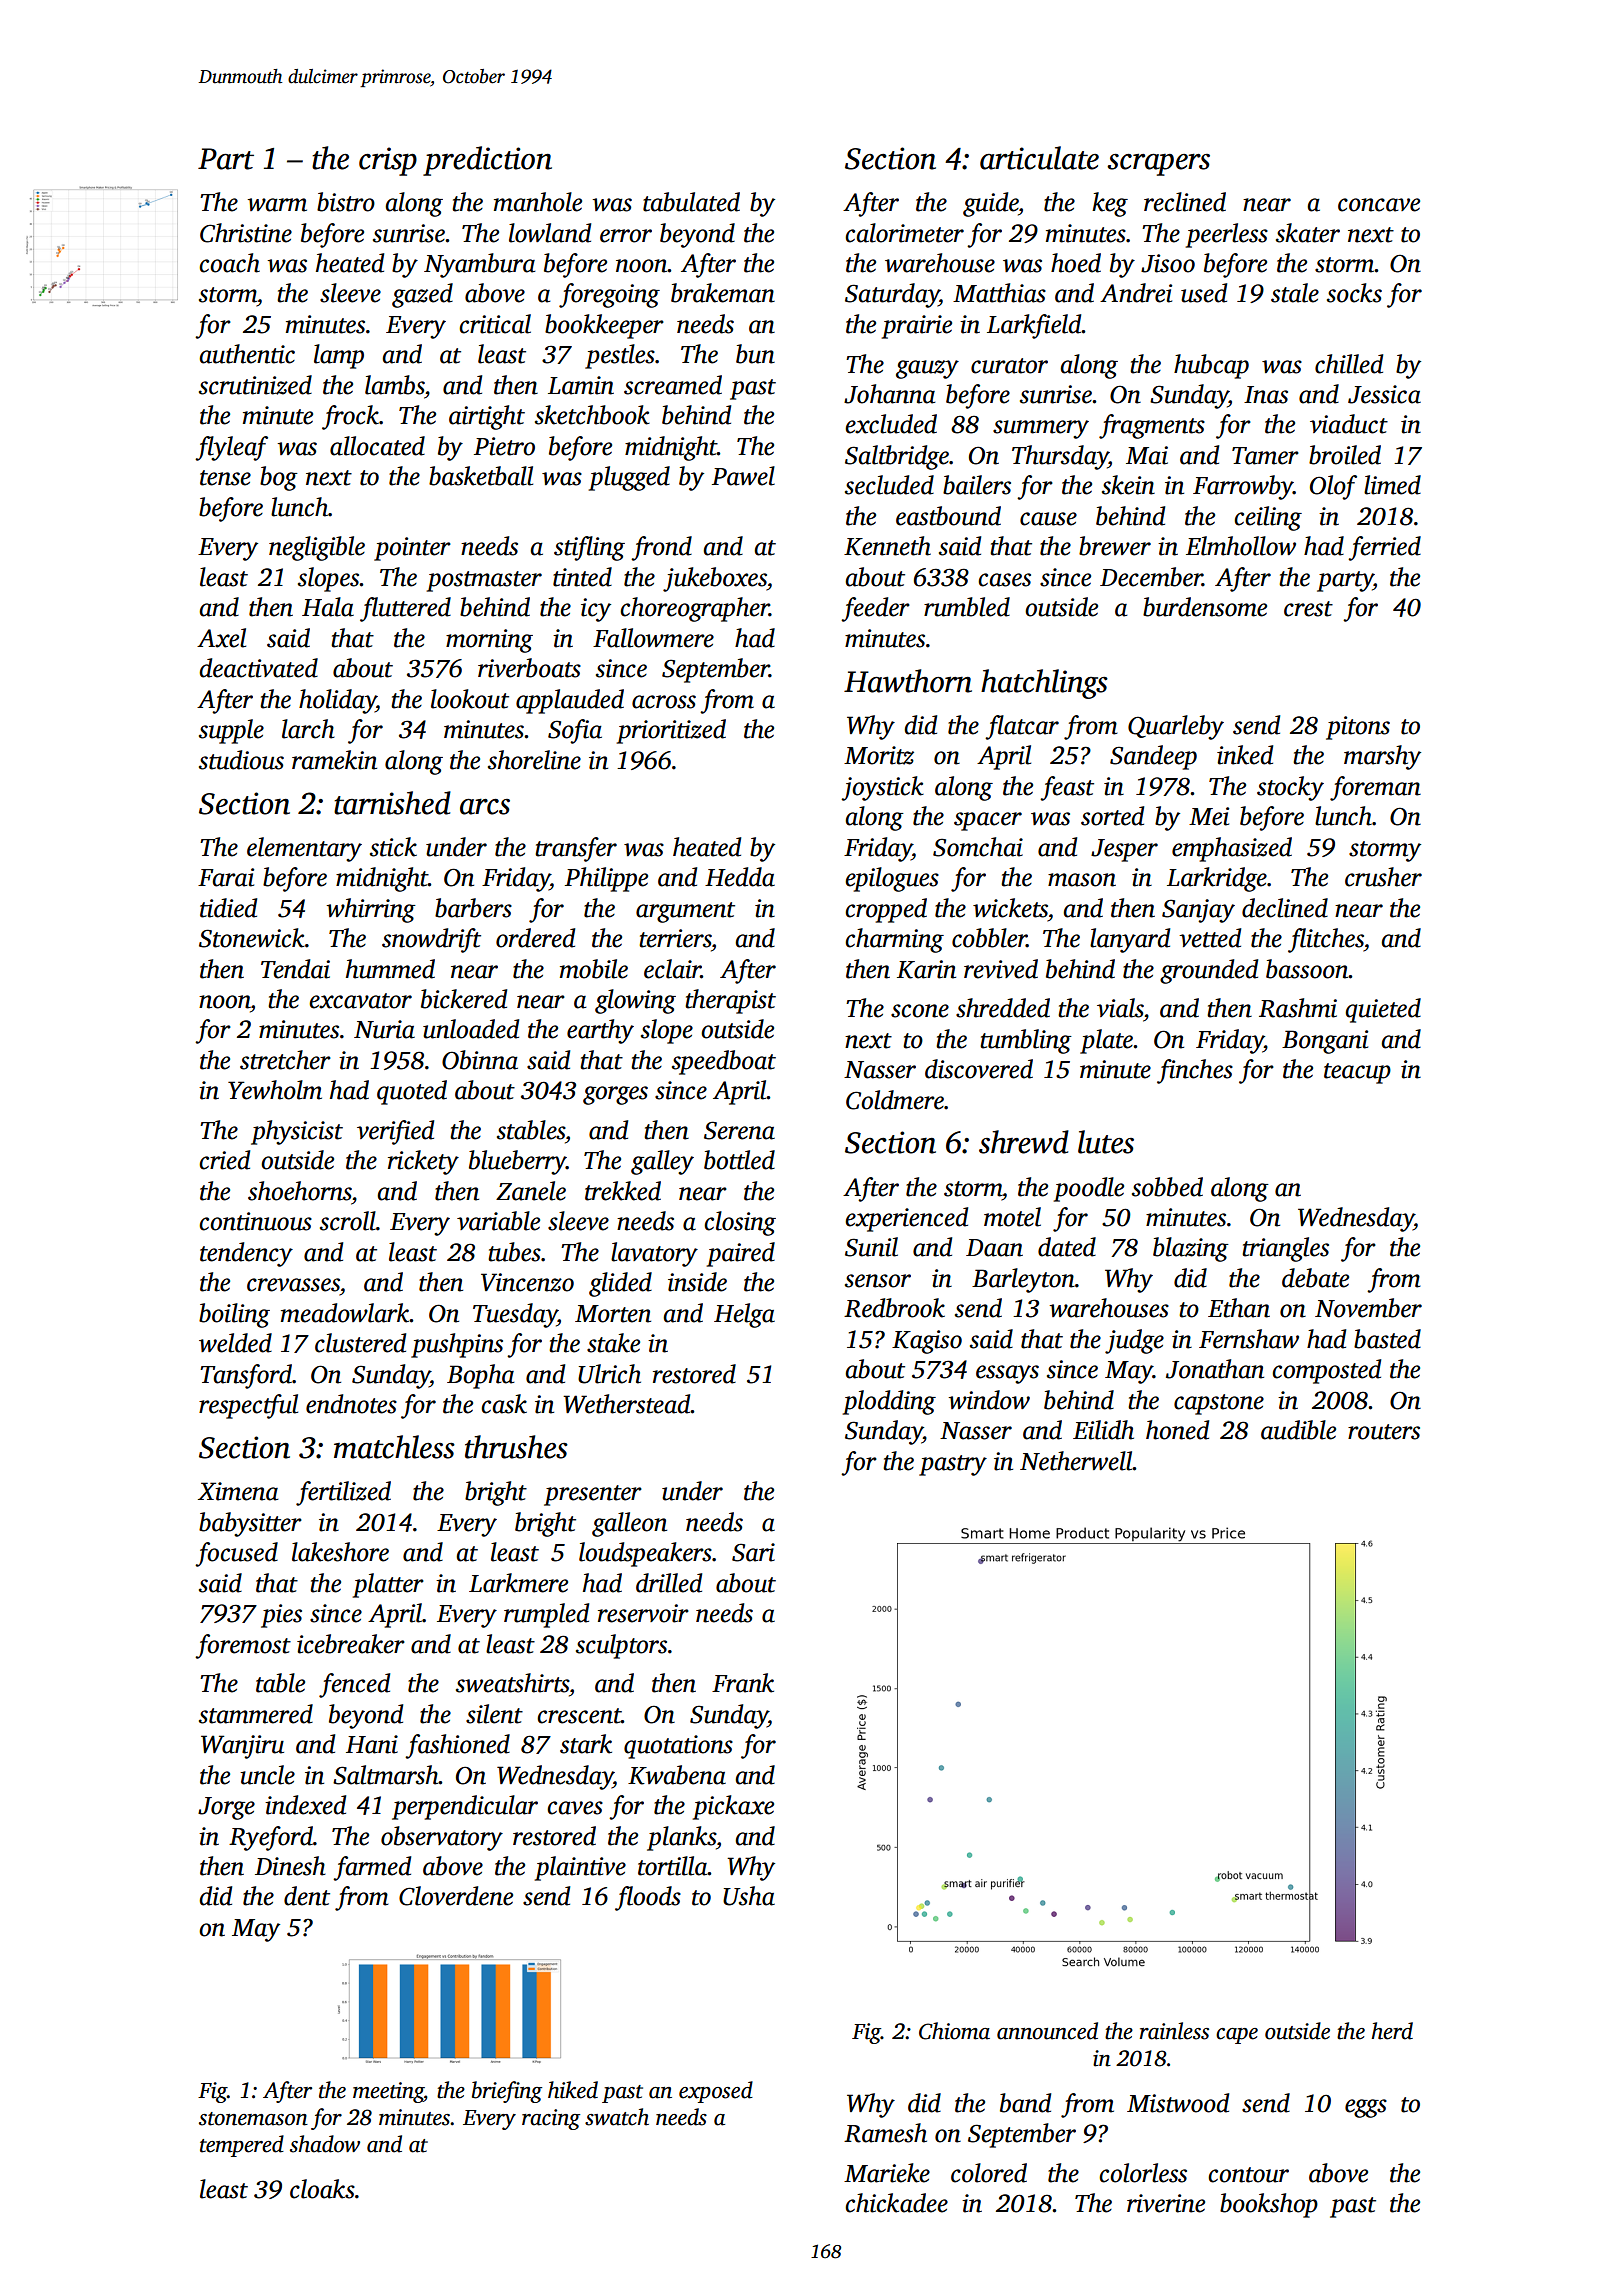  Describe the element at coordinates (334, 760) in the image. I see `ramekin` at that location.
